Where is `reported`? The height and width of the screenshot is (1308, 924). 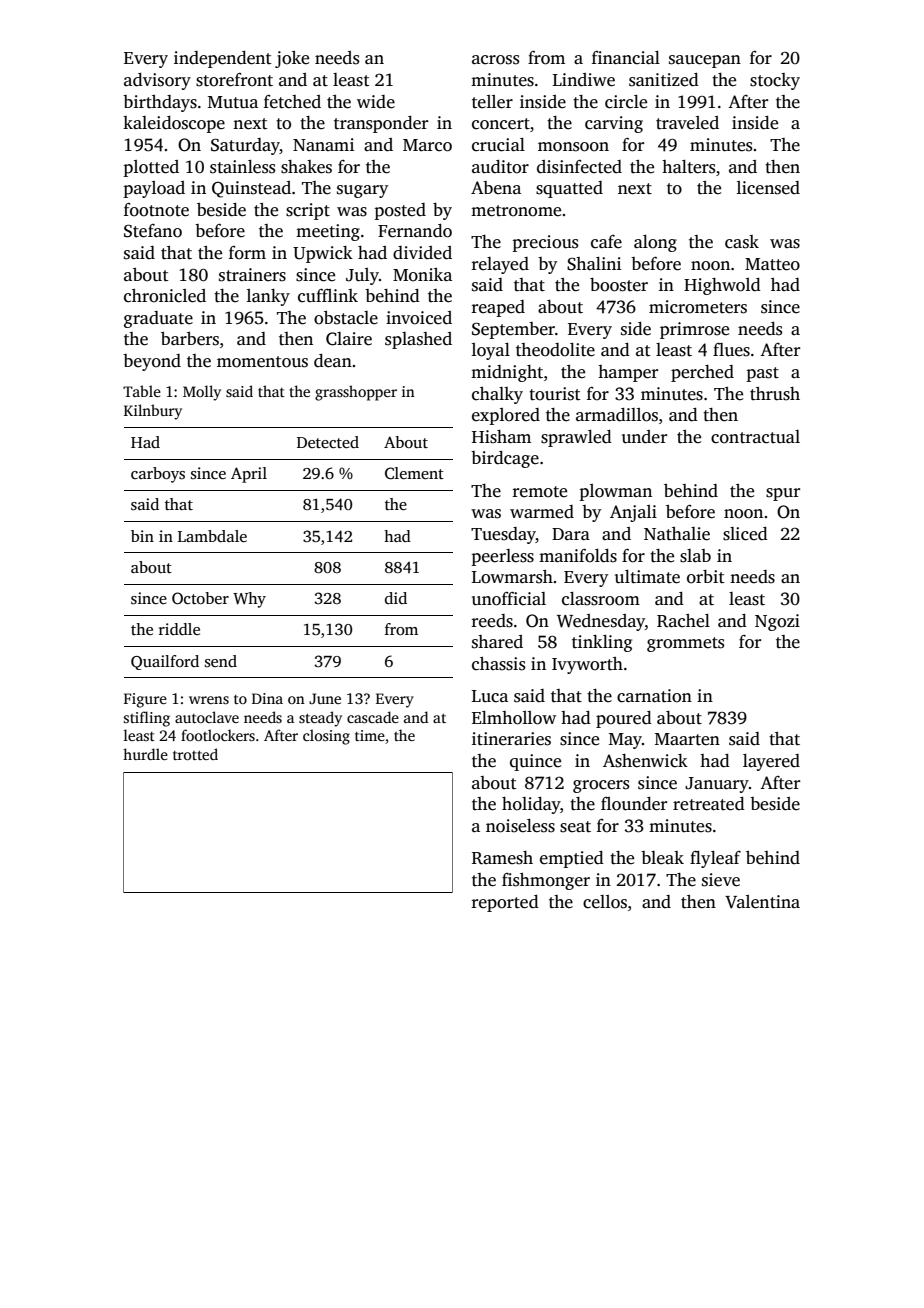 reported is located at coordinates (505, 903).
